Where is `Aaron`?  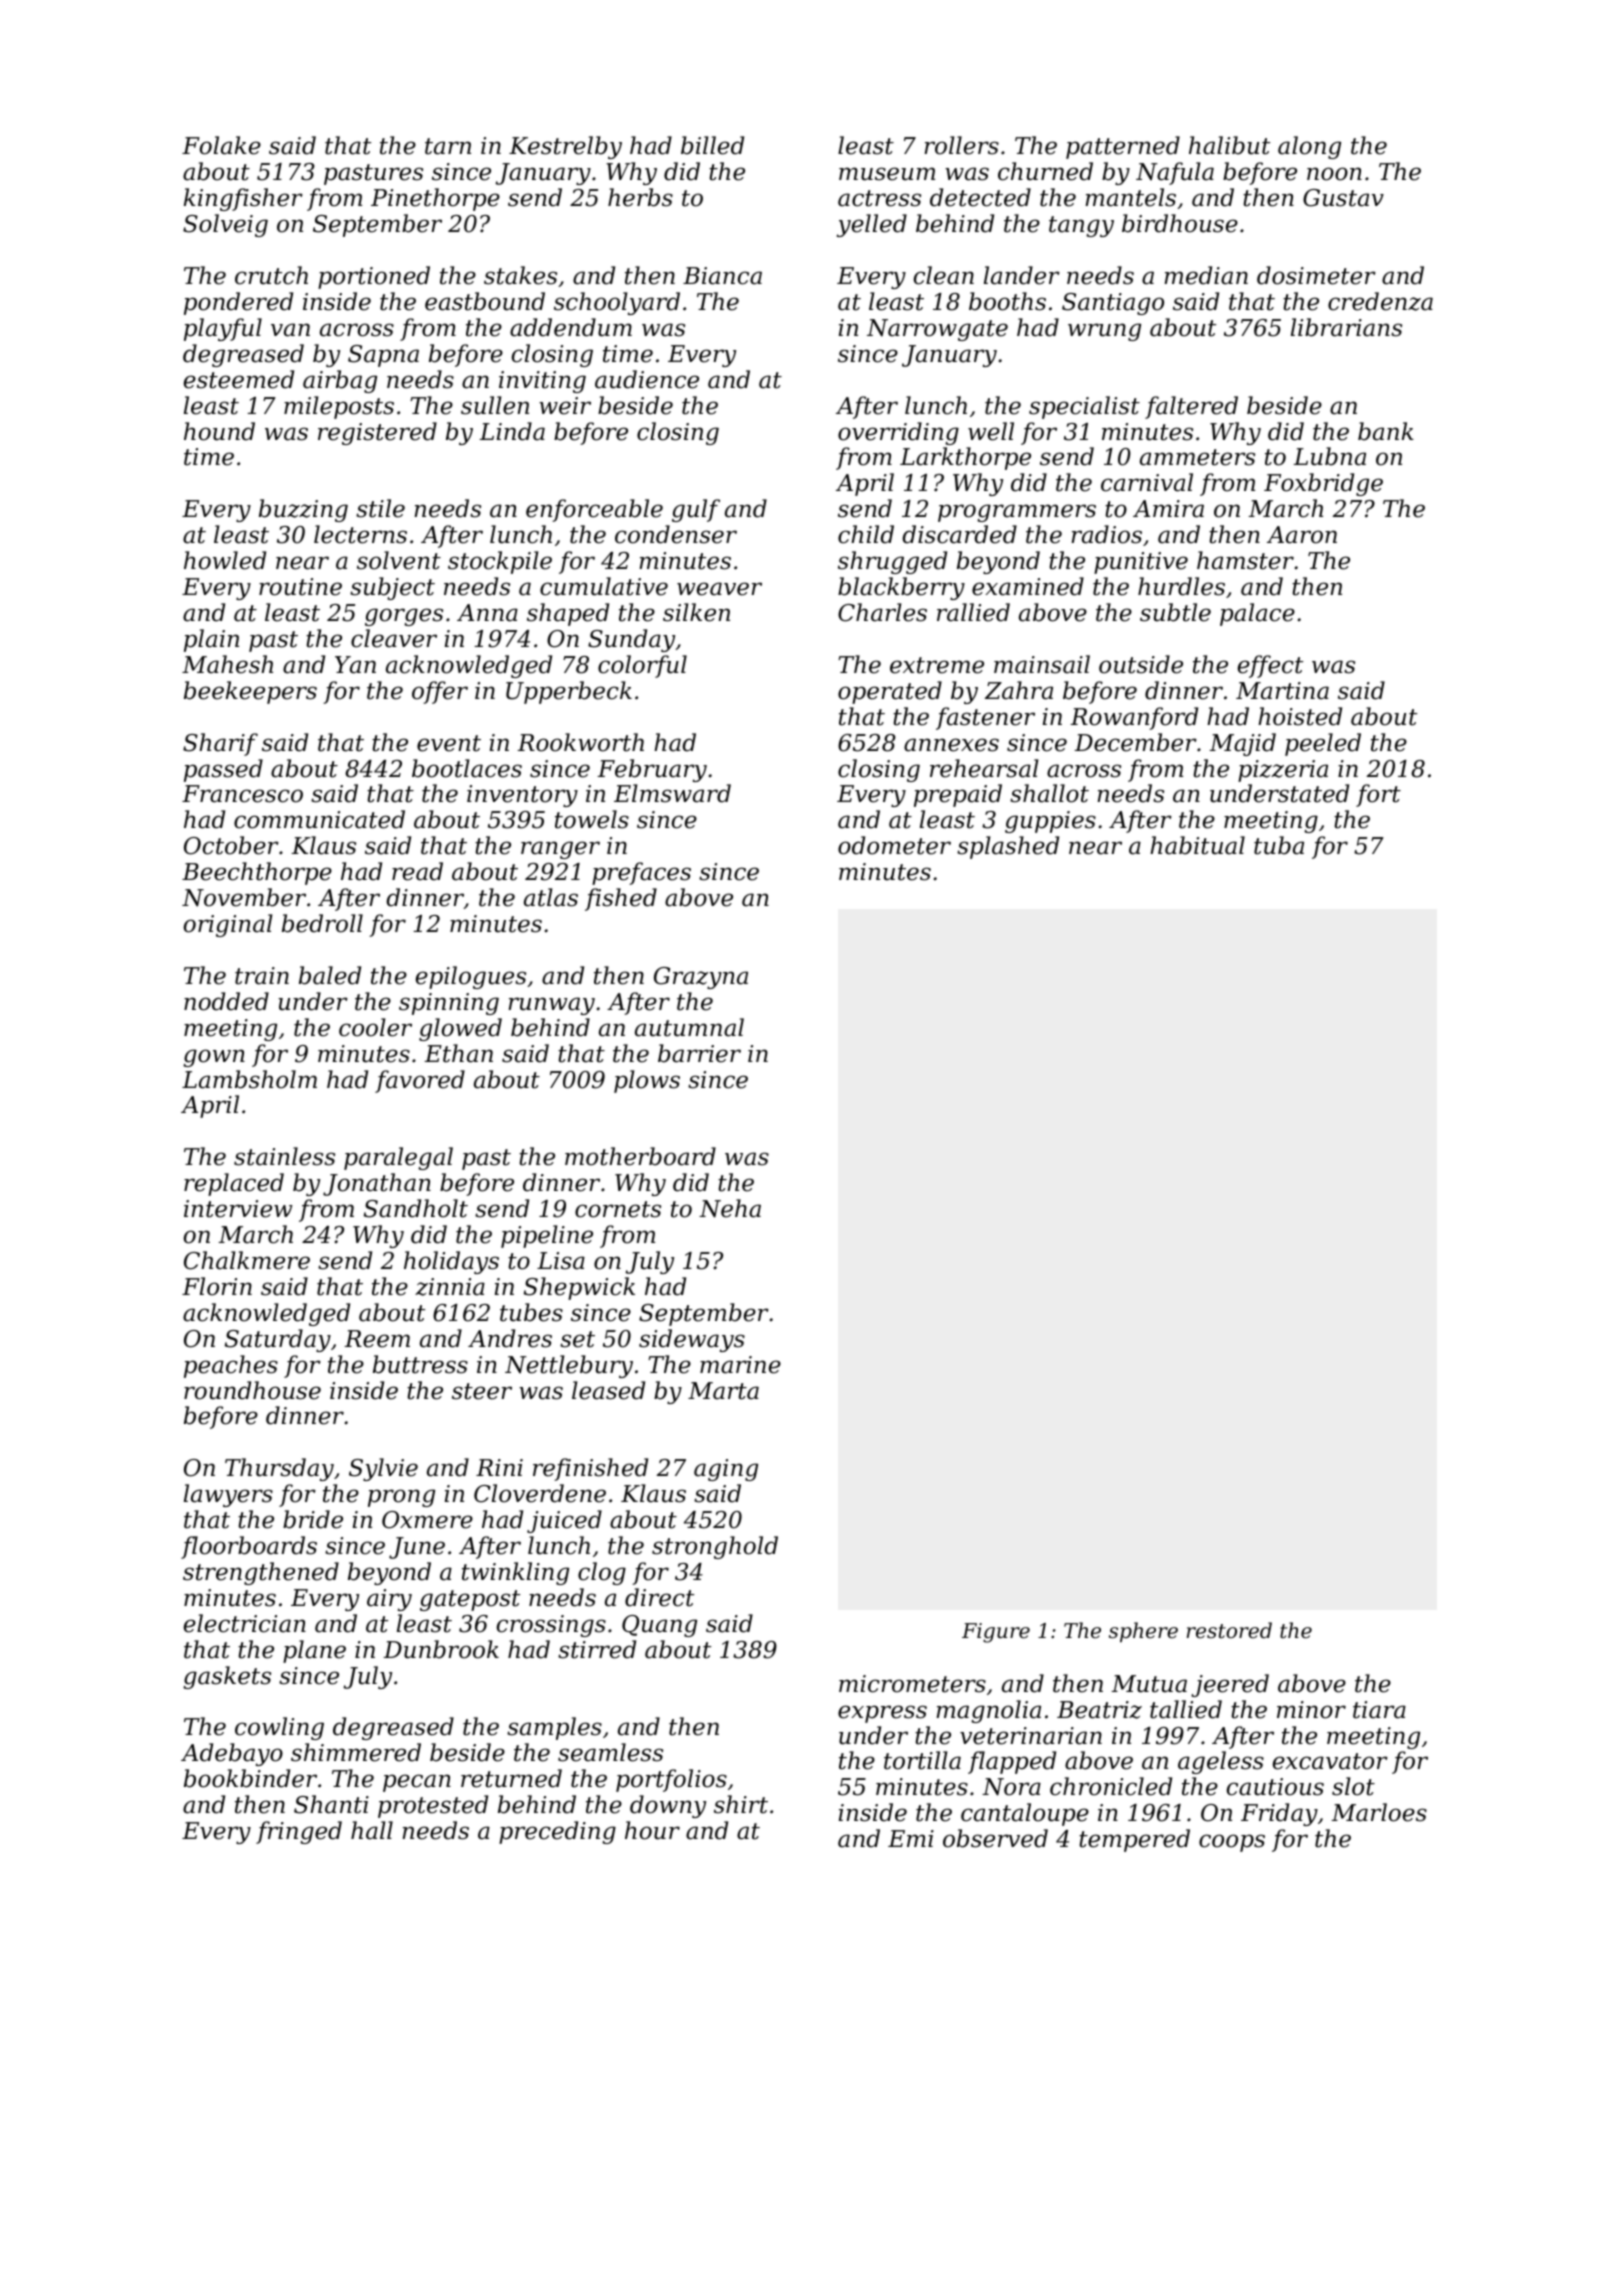 Aaron is located at coordinates (1302, 535).
